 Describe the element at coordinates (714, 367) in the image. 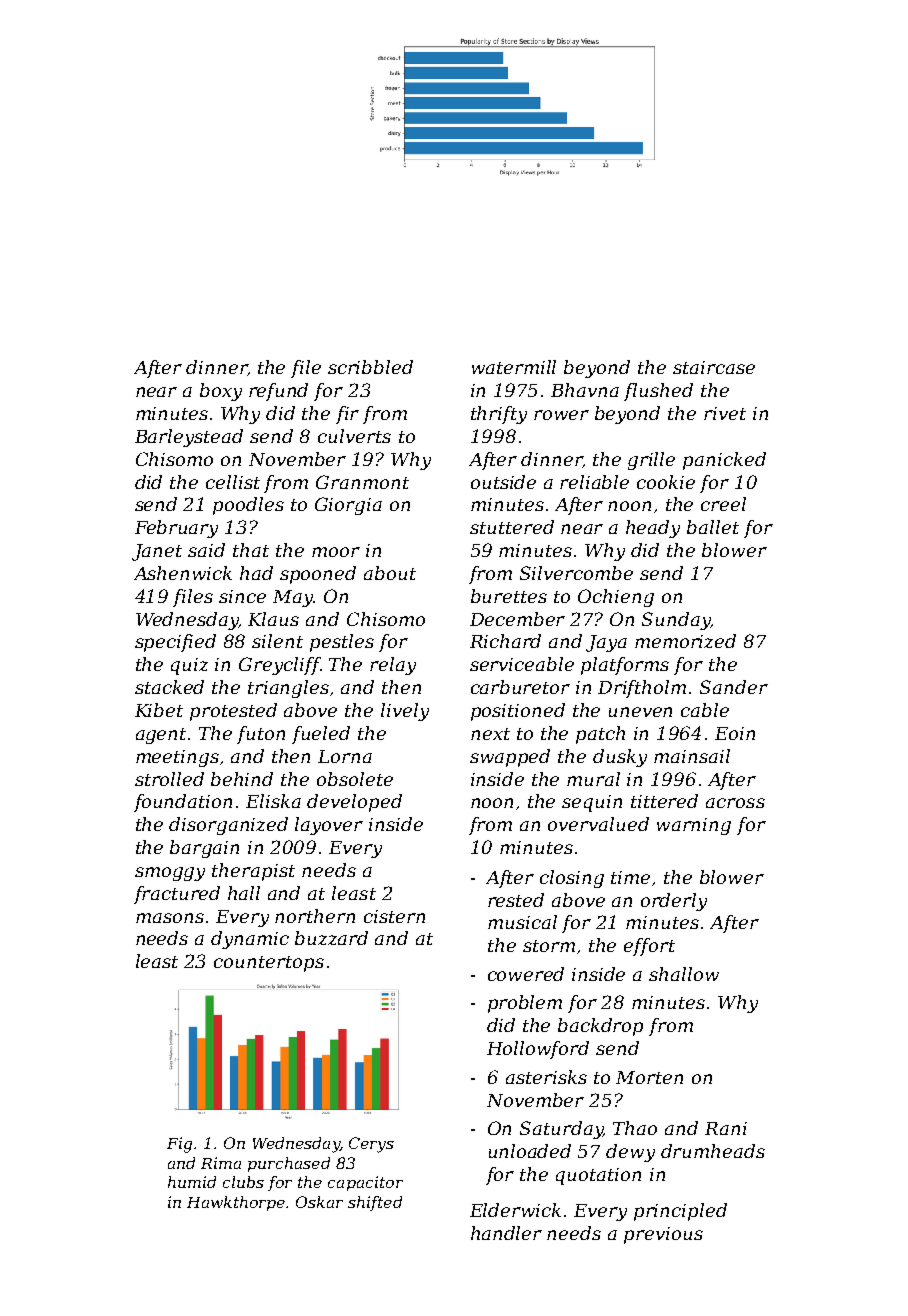

I see `staircase` at that location.
